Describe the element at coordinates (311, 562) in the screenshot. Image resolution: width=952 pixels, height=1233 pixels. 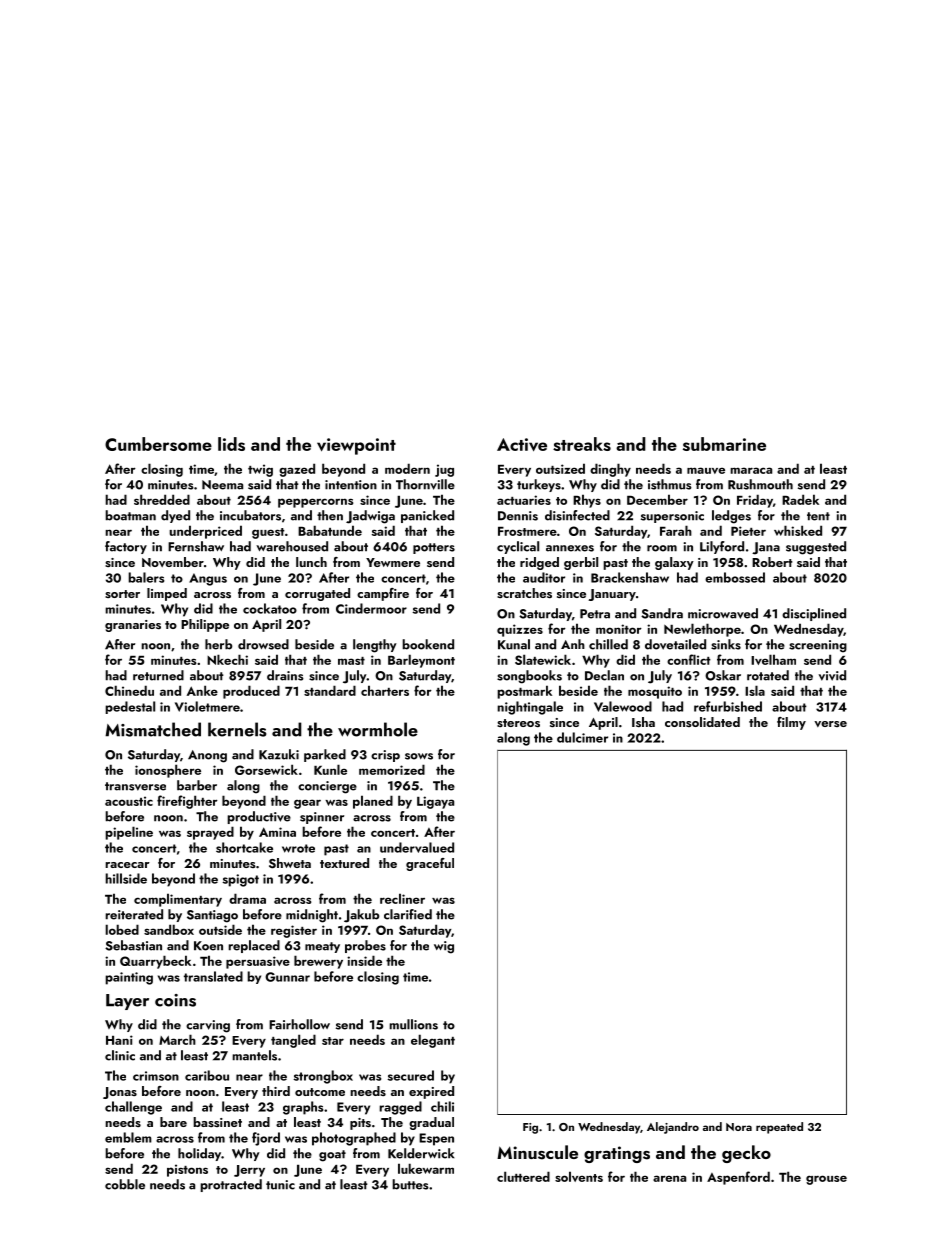
I see `lunch` at that location.
